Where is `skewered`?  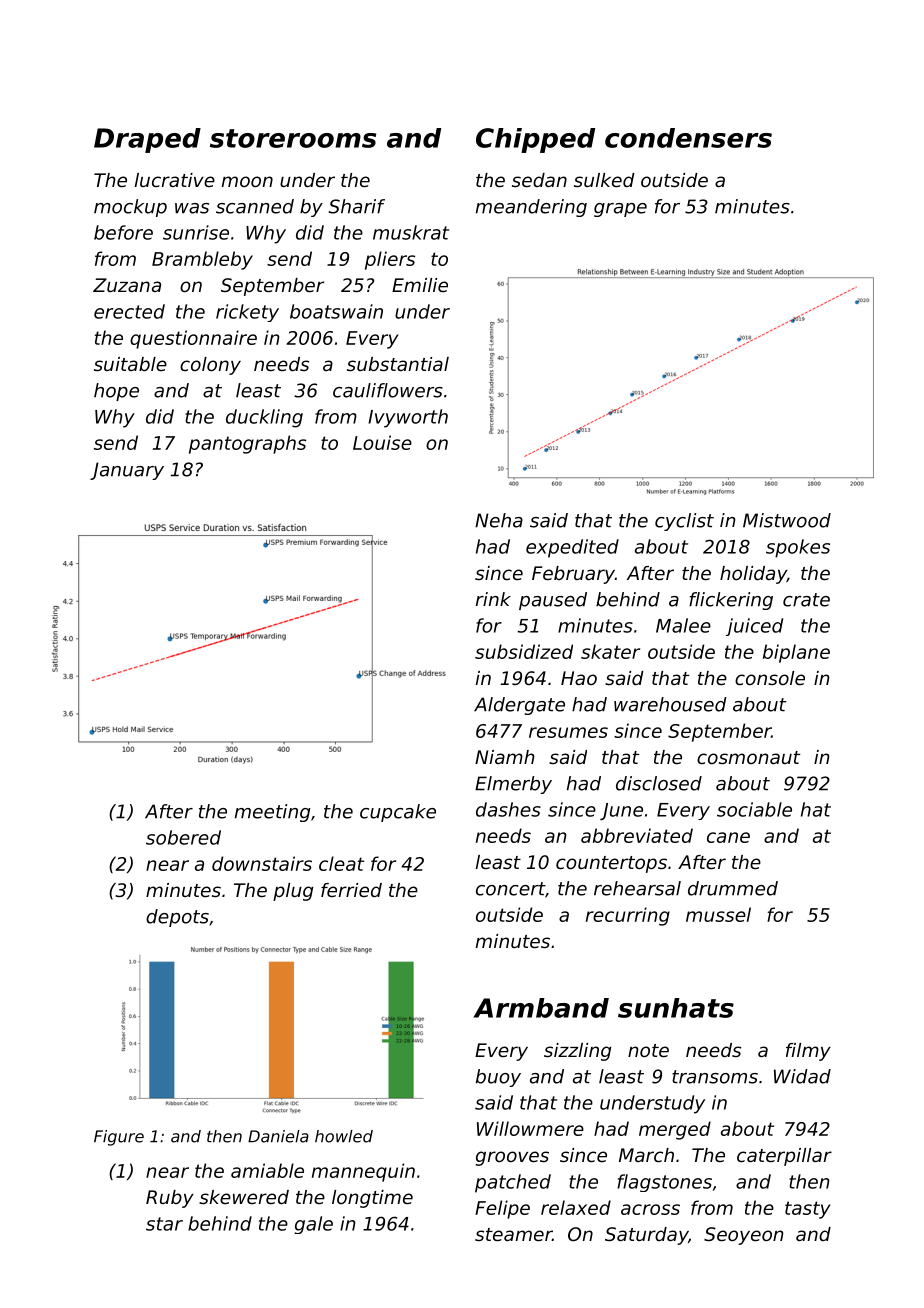 skewered is located at coordinates (244, 1197).
